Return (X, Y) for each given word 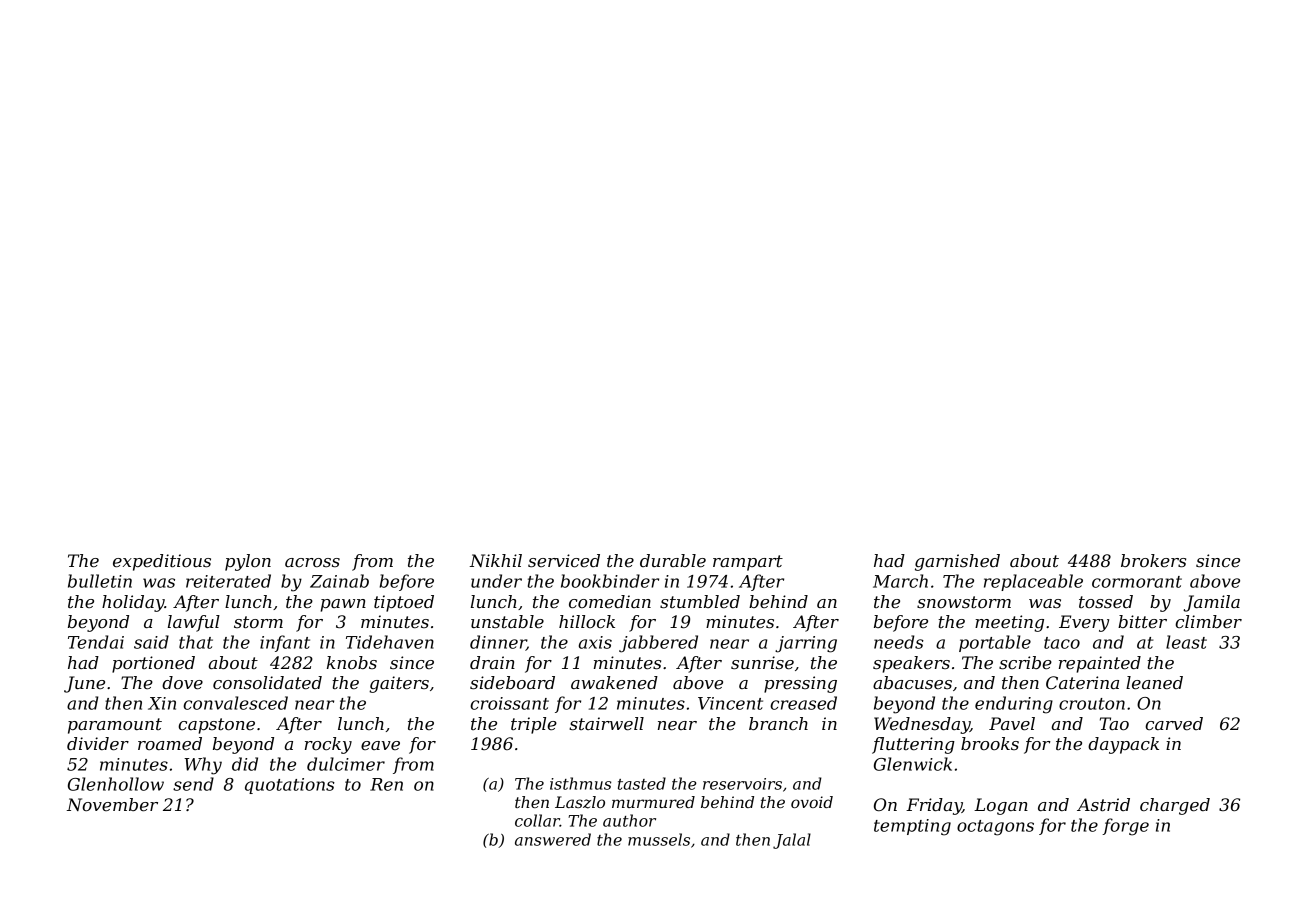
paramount (115, 726)
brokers (1153, 560)
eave (380, 745)
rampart (748, 563)
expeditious (162, 562)
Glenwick (913, 764)
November (112, 804)
